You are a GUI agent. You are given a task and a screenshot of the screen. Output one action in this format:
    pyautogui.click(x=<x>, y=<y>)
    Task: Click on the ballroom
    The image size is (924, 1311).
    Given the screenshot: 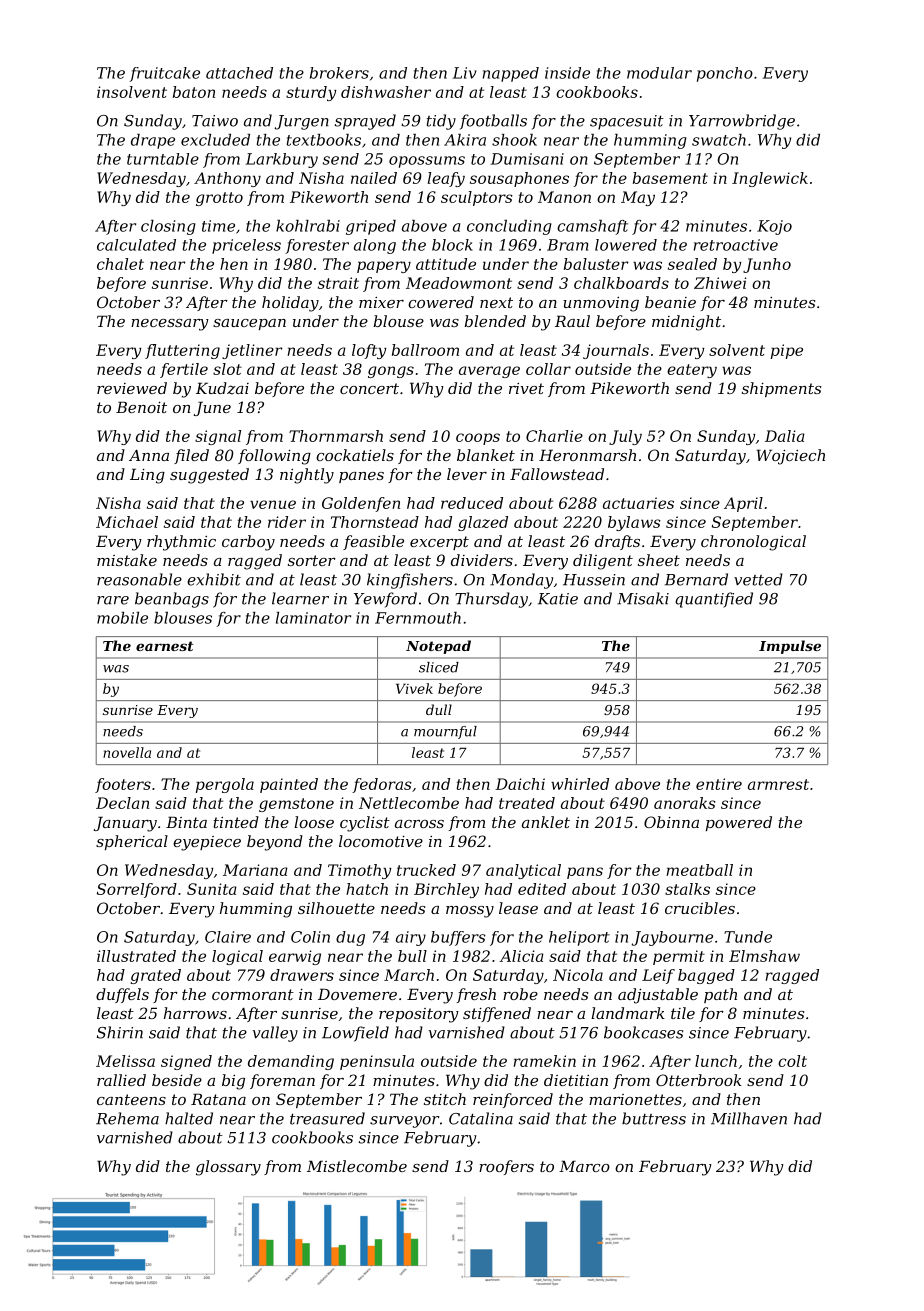 What is the action you would take?
    pyautogui.click(x=425, y=350)
